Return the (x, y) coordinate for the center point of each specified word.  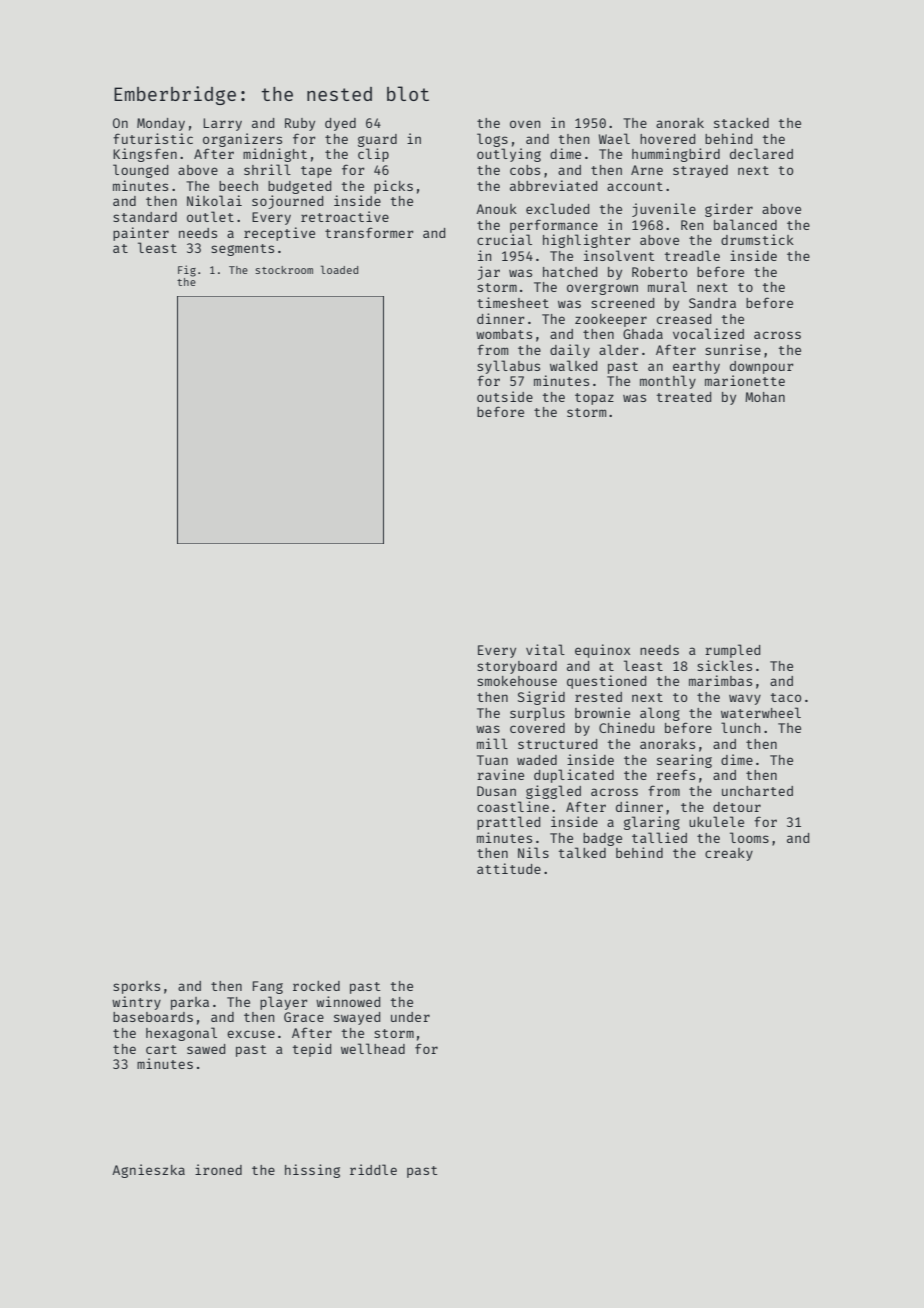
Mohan (765, 397)
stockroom (284, 270)
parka (190, 1003)
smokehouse (517, 681)
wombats (504, 334)
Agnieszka (148, 1171)
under (410, 1017)
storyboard (517, 667)
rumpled (732, 651)
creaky (729, 854)
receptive (279, 234)
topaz (594, 399)
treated (684, 397)
